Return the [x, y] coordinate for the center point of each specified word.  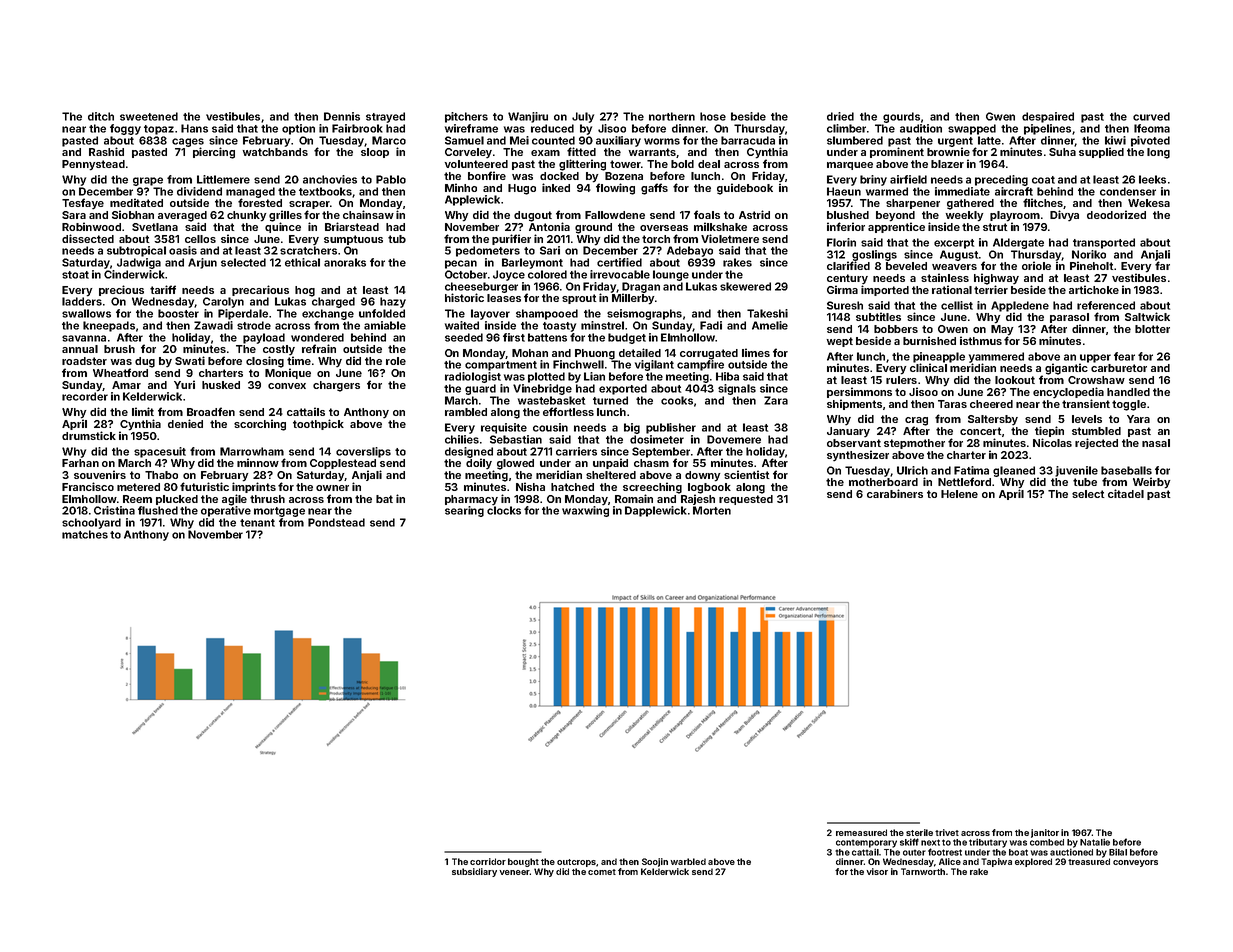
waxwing [585, 511]
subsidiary [474, 872]
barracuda [748, 140]
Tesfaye [83, 204]
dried [840, 116]
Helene [959, 494]
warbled [688, 861]
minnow [258, 462]
